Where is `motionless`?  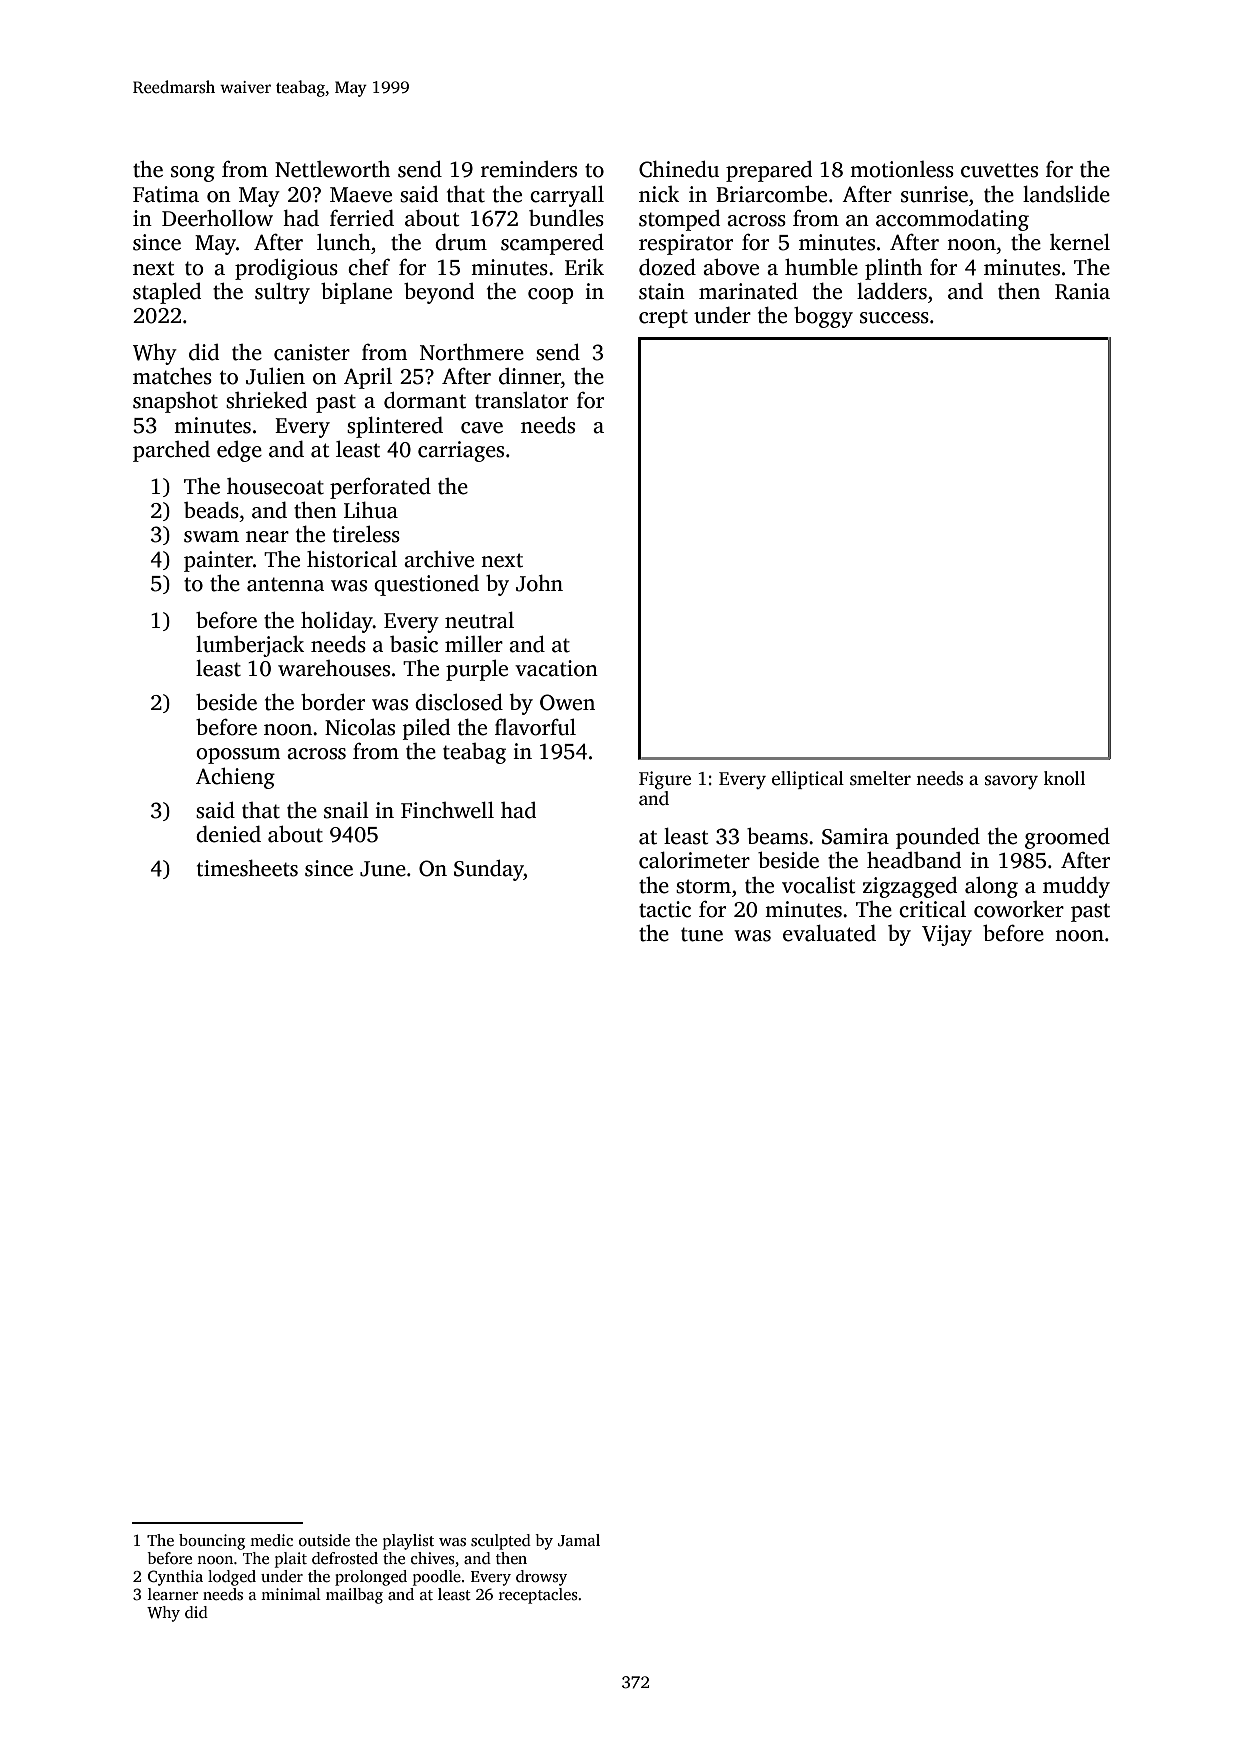 motionless is located at coordinates (902, 169).
